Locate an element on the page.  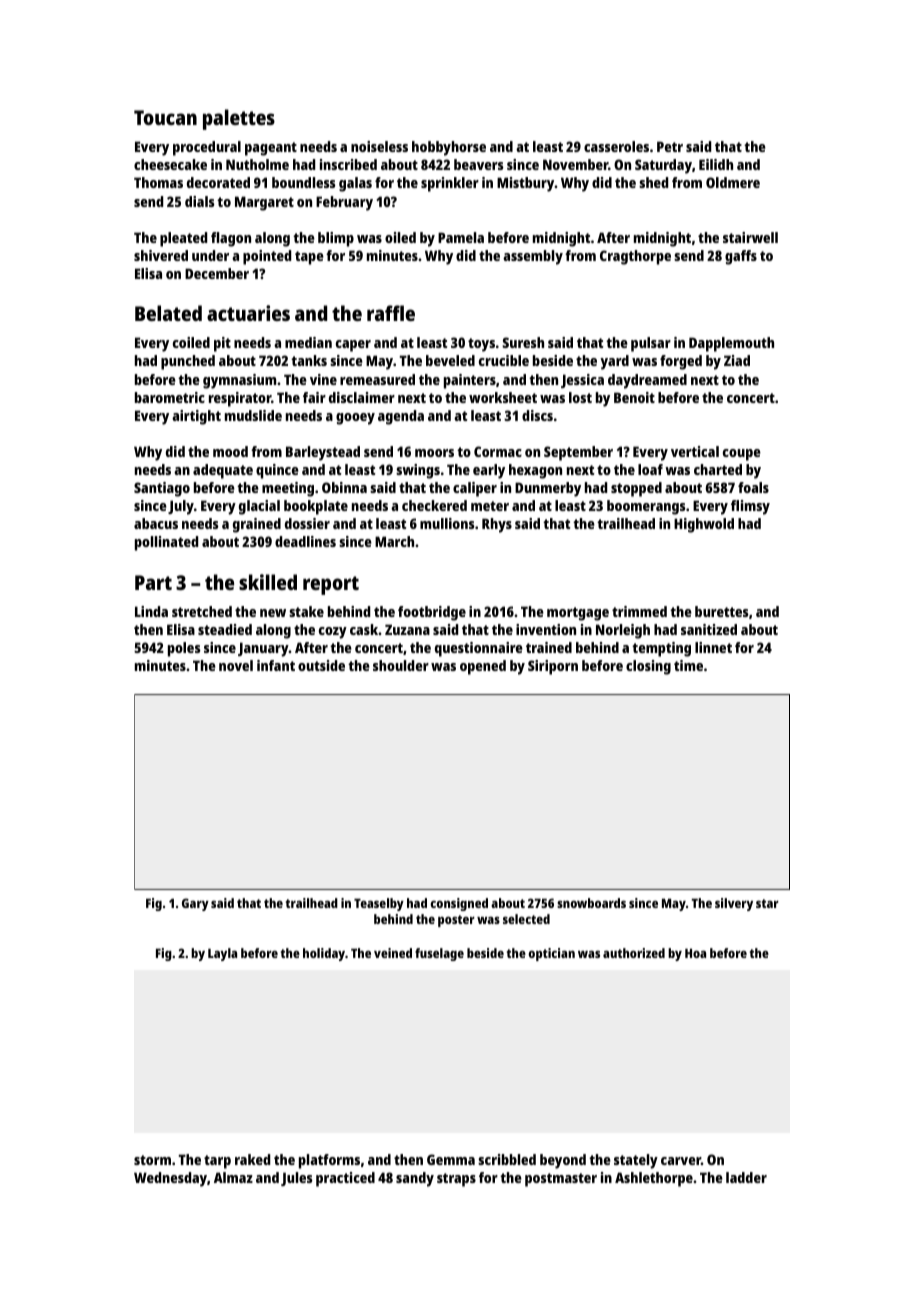
Toucan is located at coordinates (165, 117).
